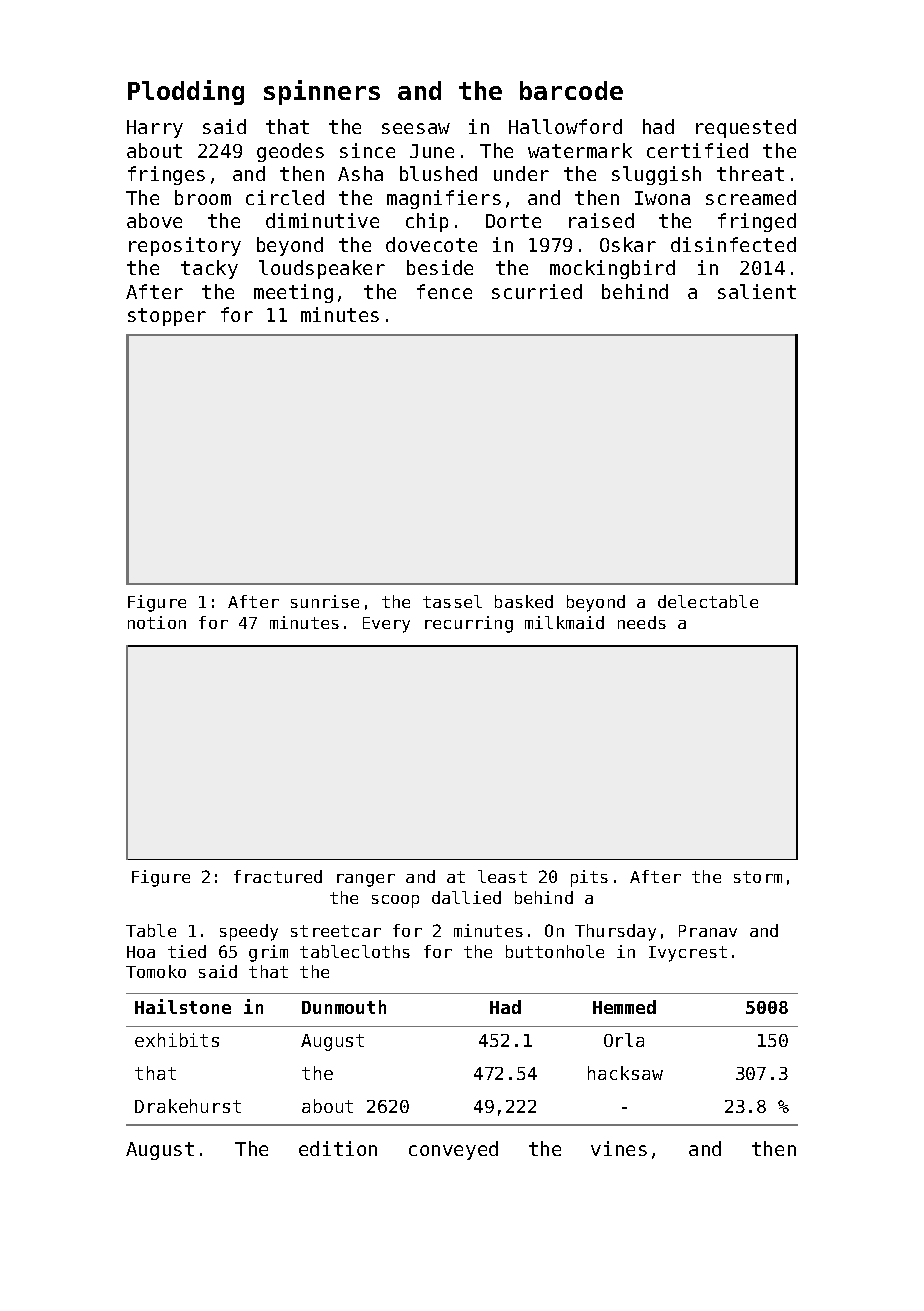 The image size is (924, 1311). Describe the element at coordinates (322, 92) in the document. I see `spinners` at that location.
